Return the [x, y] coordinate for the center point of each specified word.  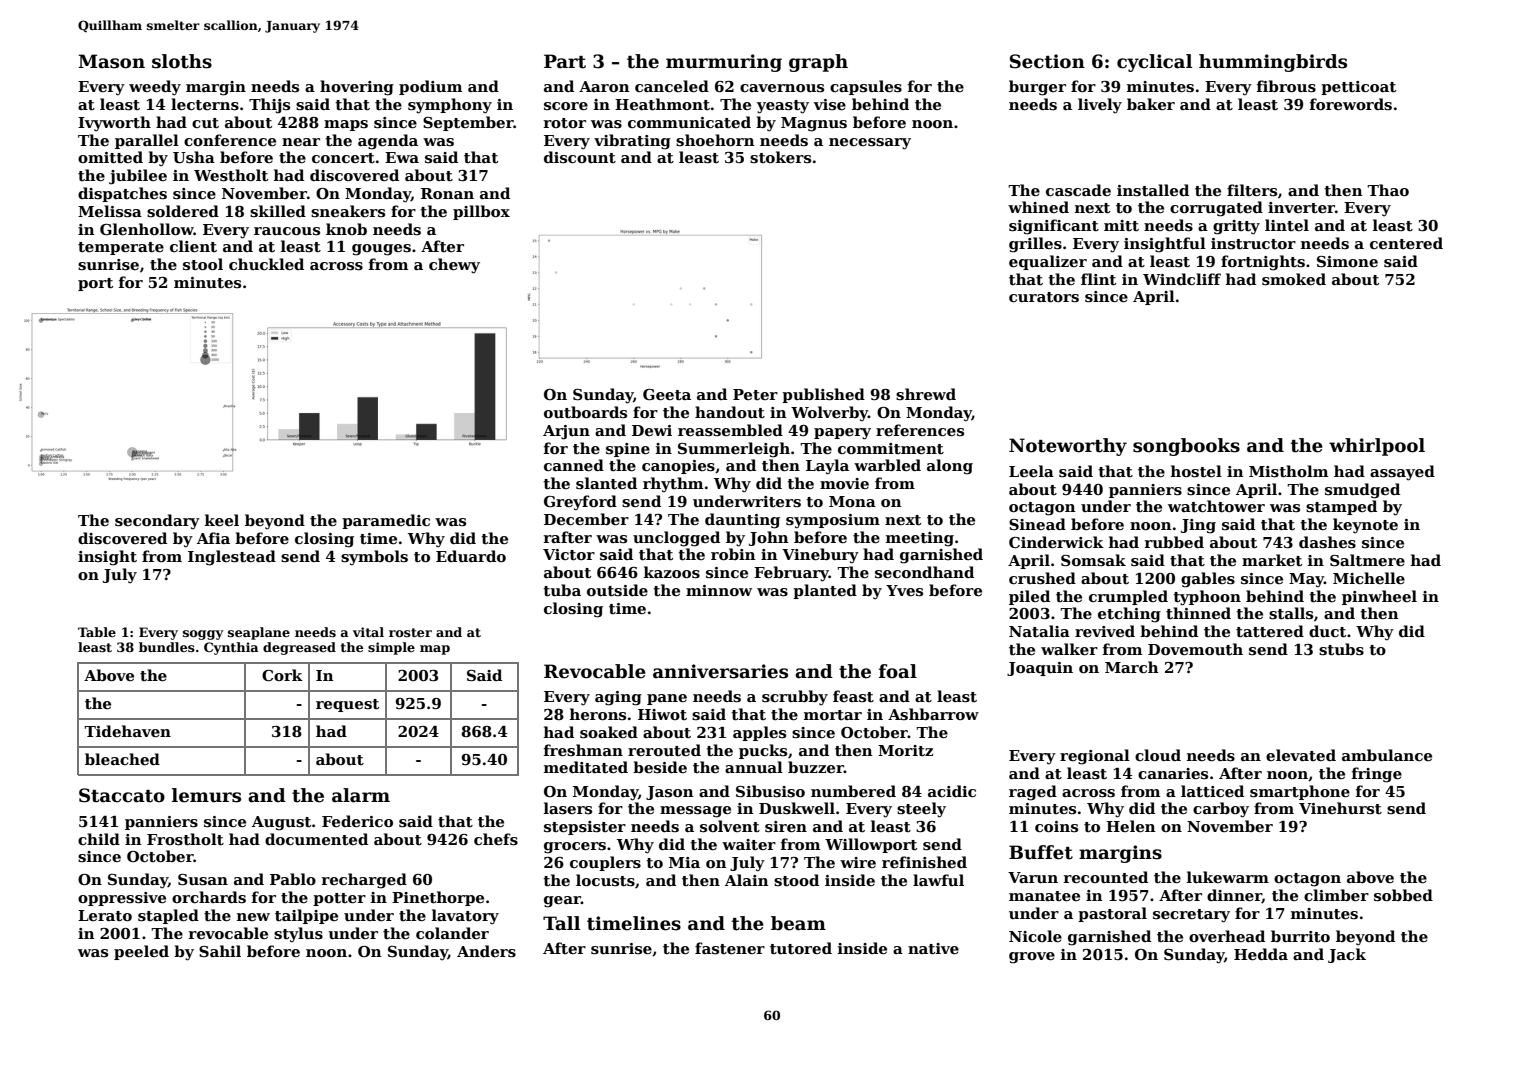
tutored [801, 948]
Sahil [220, 951]
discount [580, 157]
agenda [388, 142]
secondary [157, 522]
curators [1044, 297]
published [823, 395]
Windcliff [1182, 279]
